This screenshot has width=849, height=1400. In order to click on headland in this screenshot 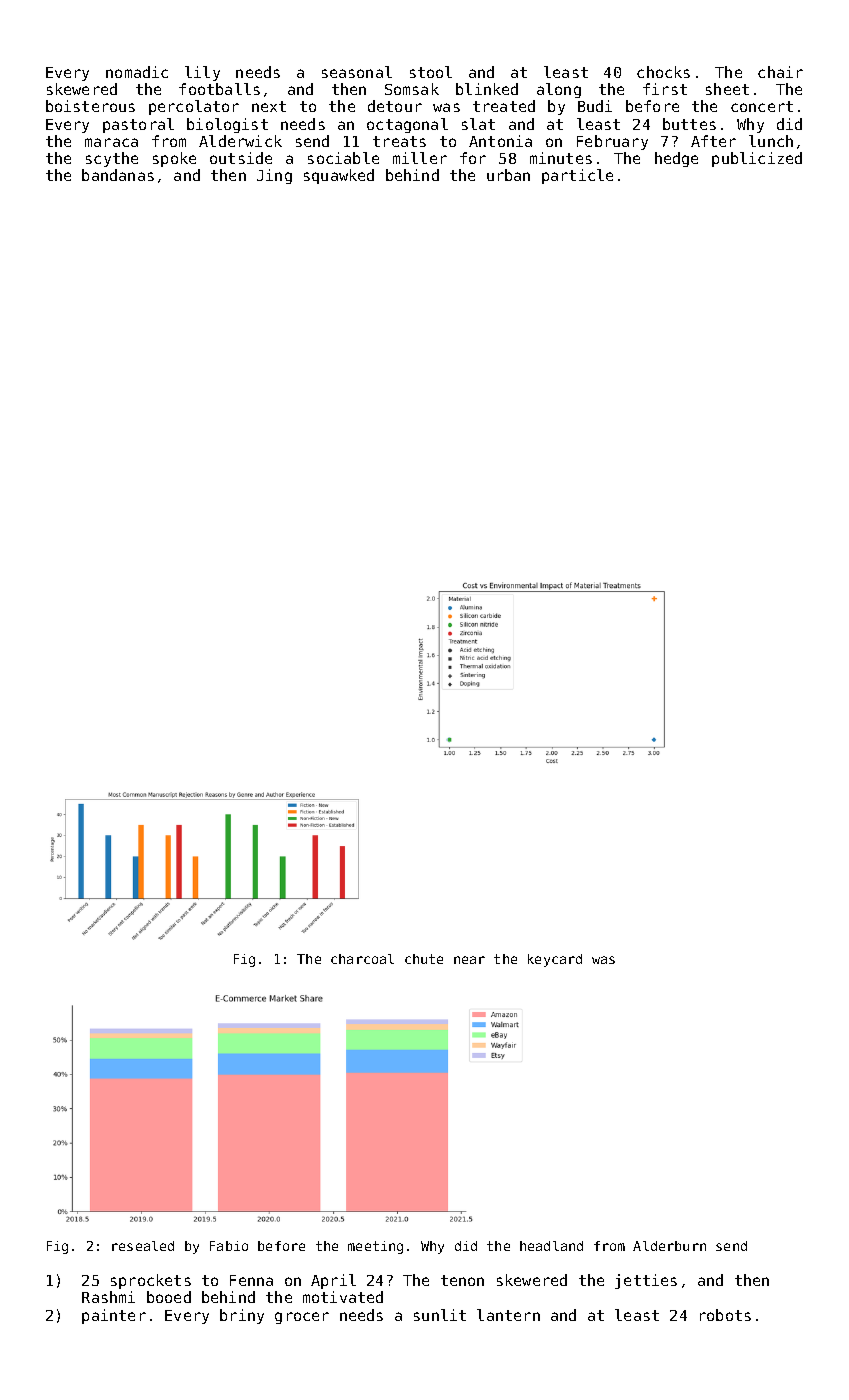, I will do `click(551, 1246)`.
